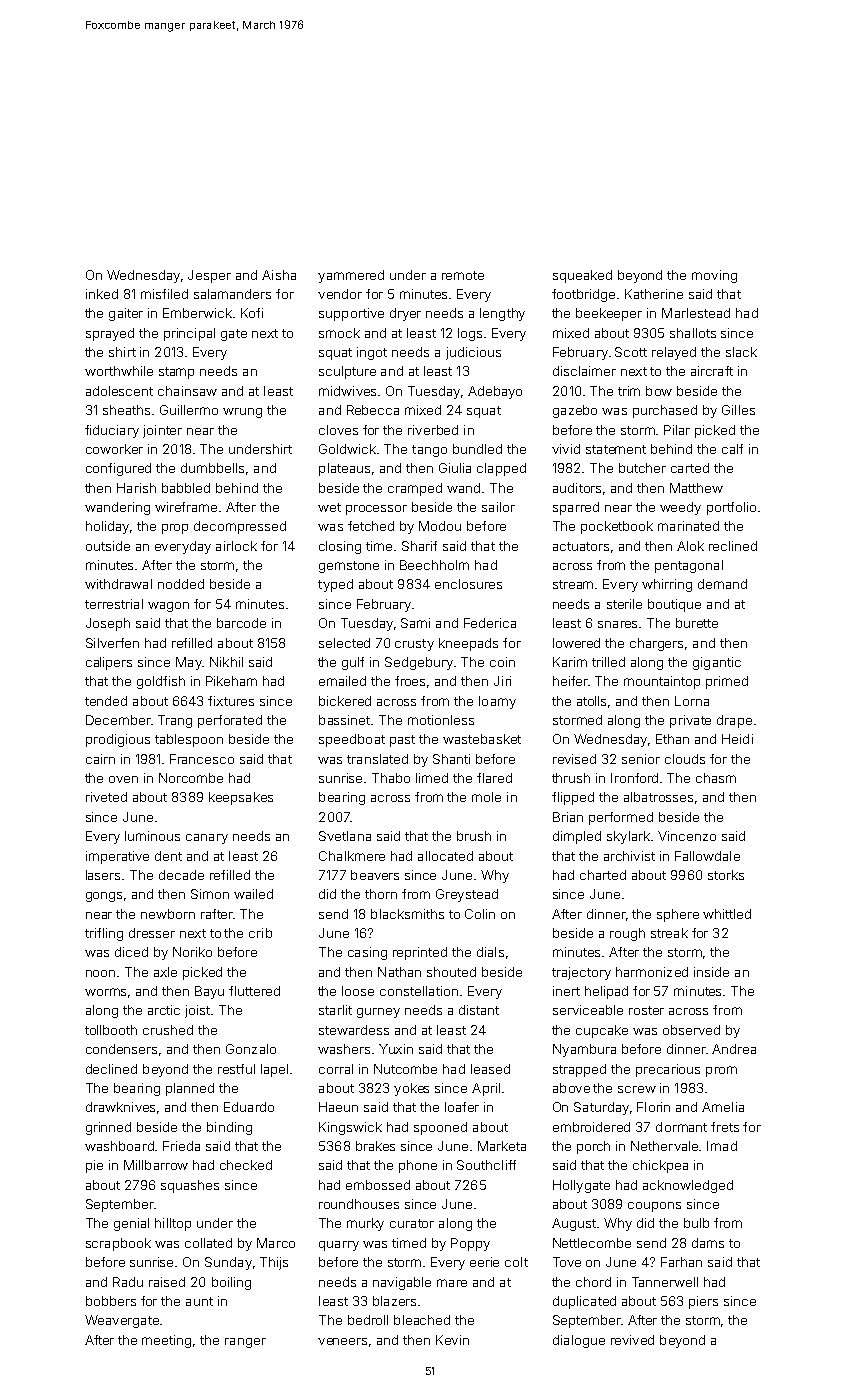  I want to click on spooned, so click(440, 1128).
